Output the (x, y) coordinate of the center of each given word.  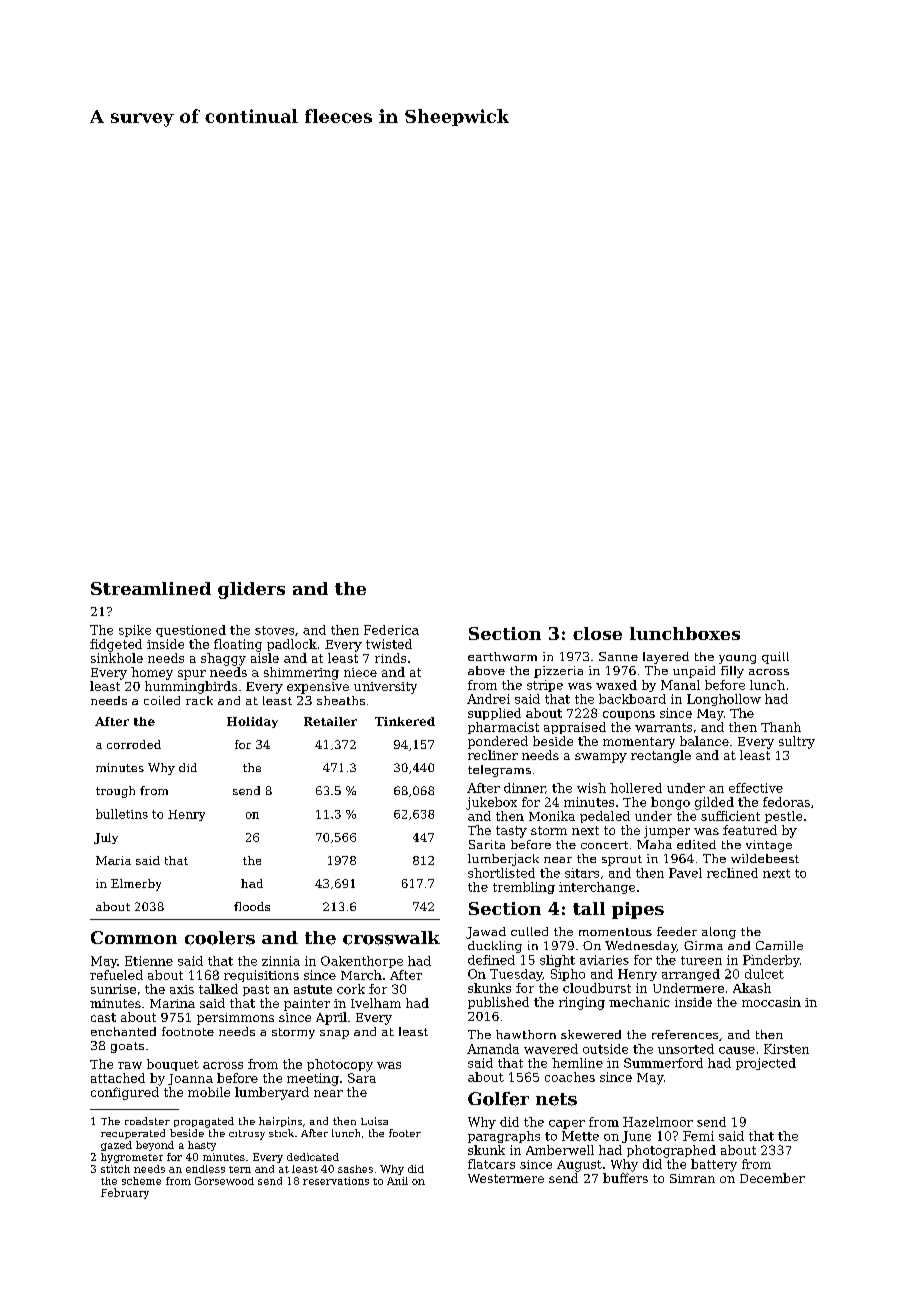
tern (240, 1169)
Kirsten (786, 1049)
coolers (220, 938)
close (597, 633)
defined (491, 960)
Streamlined (151, 588)
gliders (251, 590)
